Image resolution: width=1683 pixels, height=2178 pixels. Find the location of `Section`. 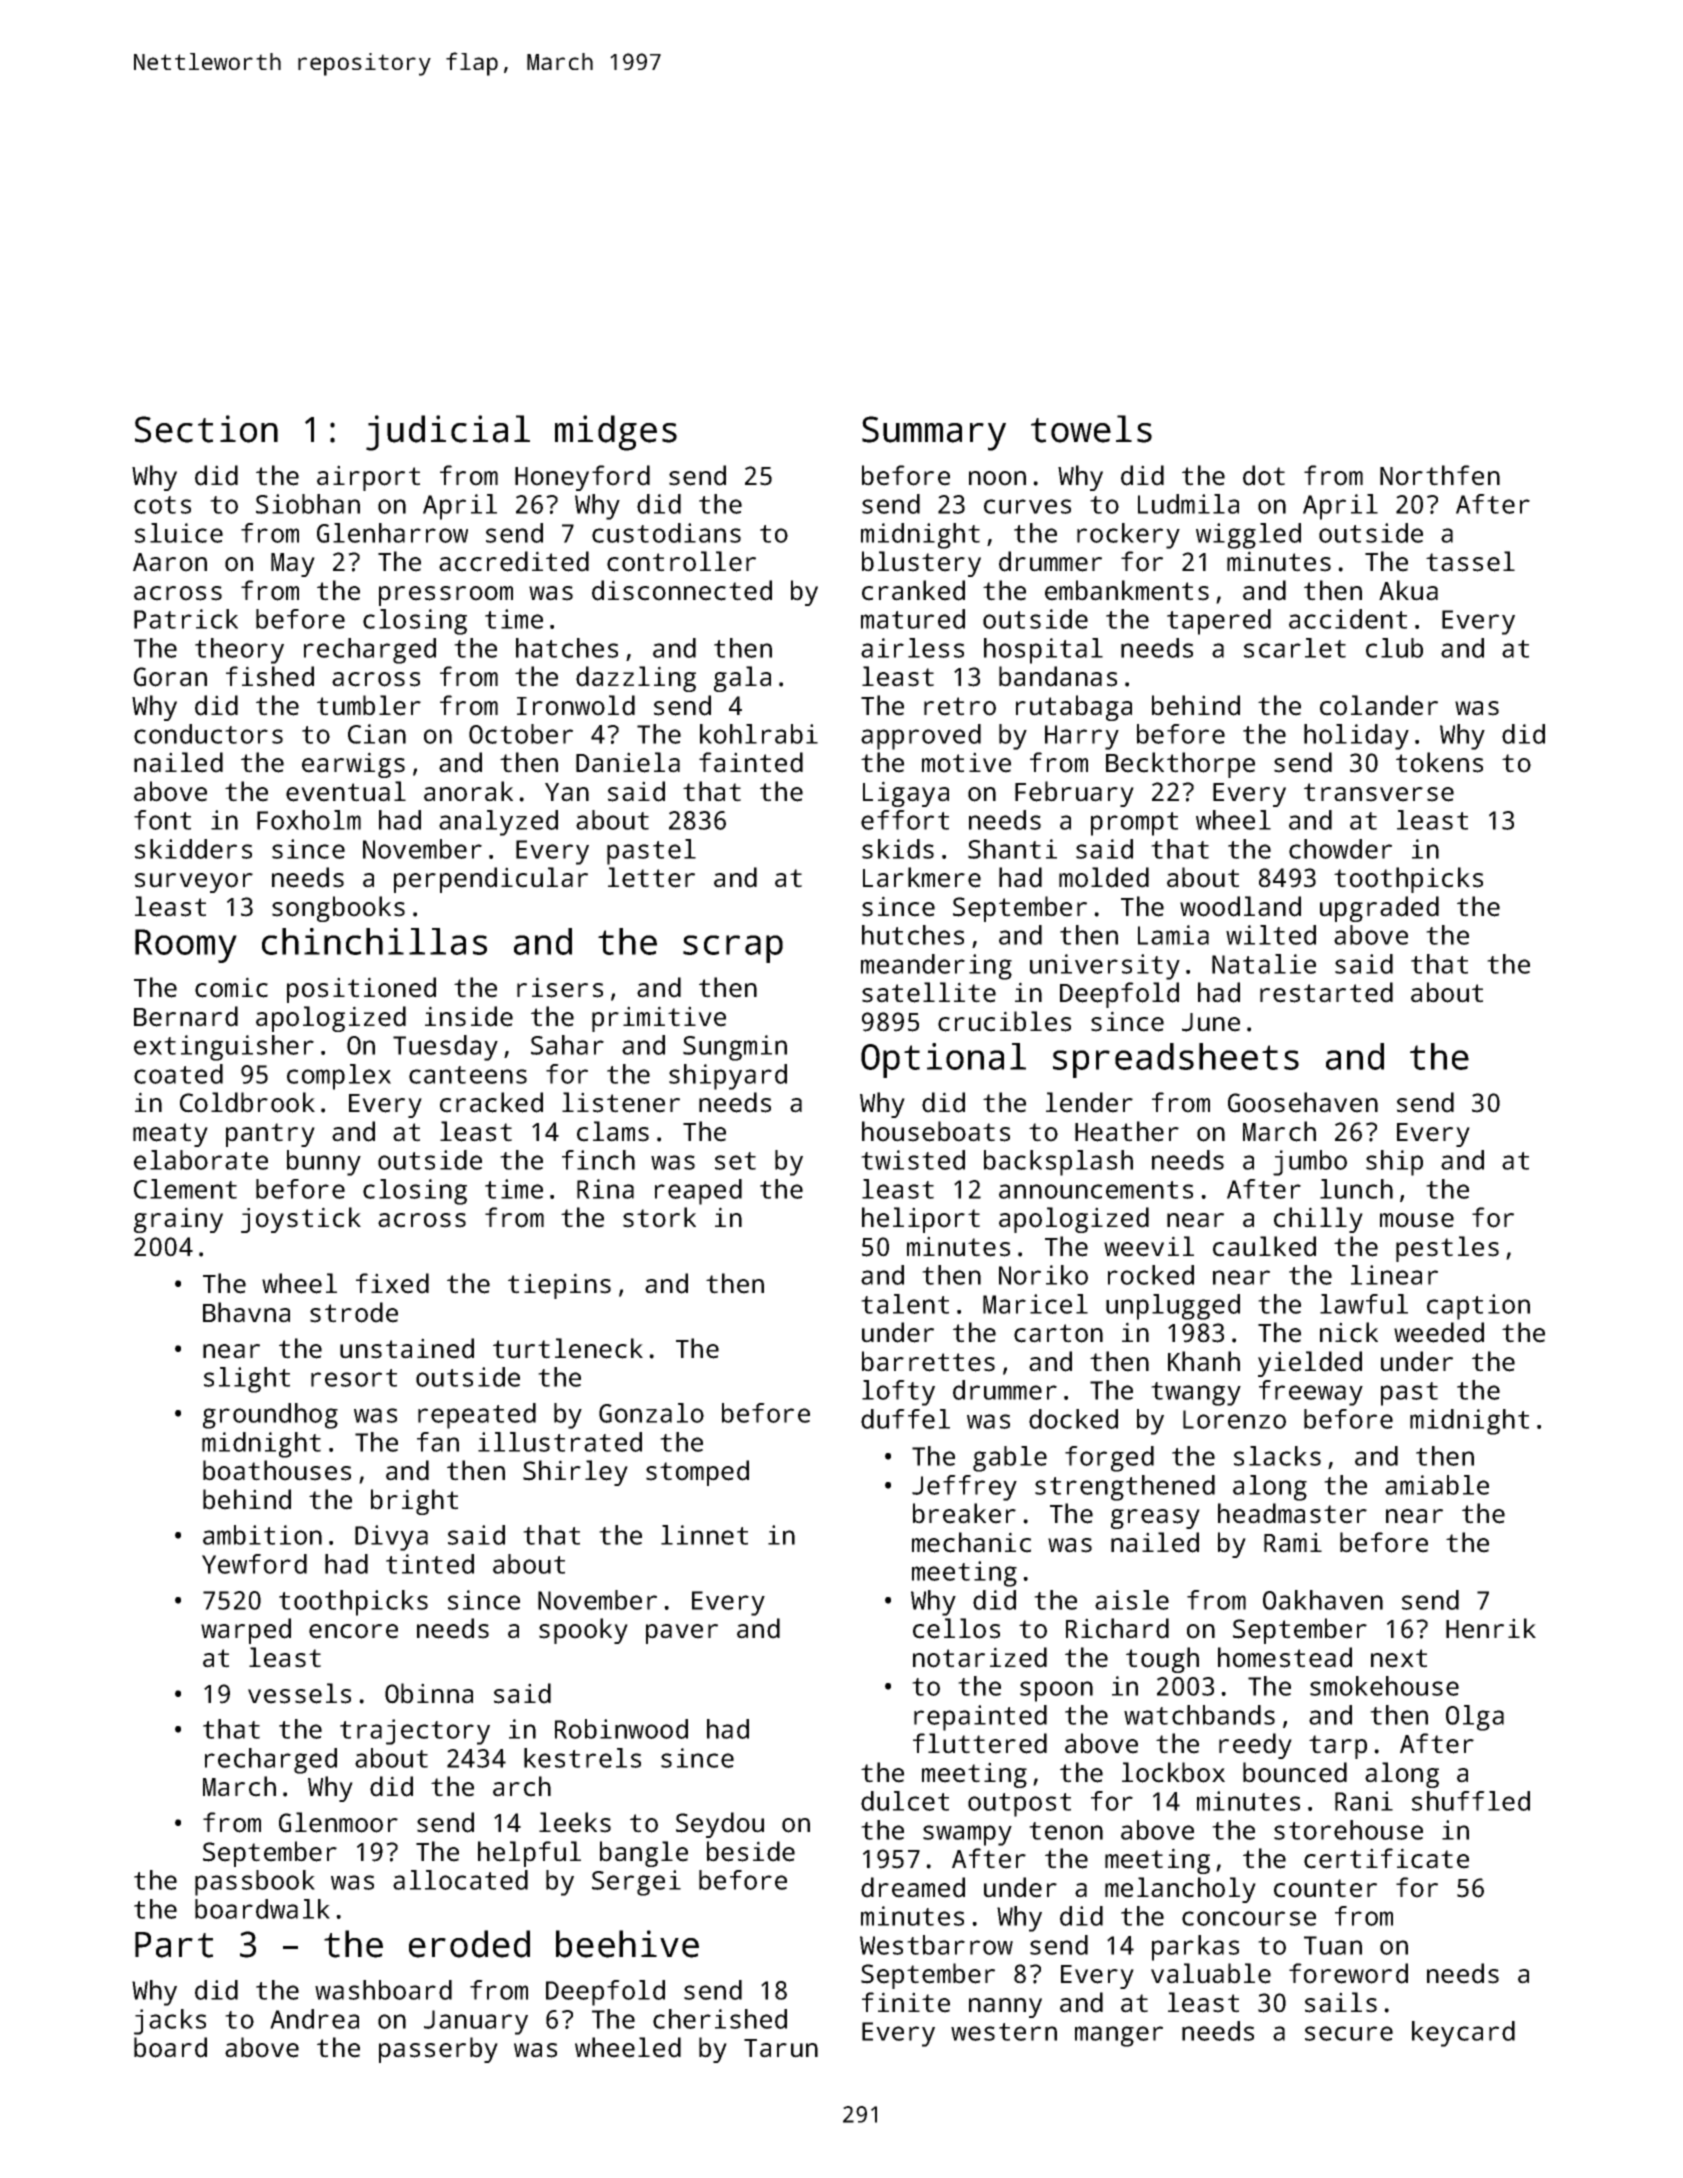

Section is located at coordinates (206, 429).
